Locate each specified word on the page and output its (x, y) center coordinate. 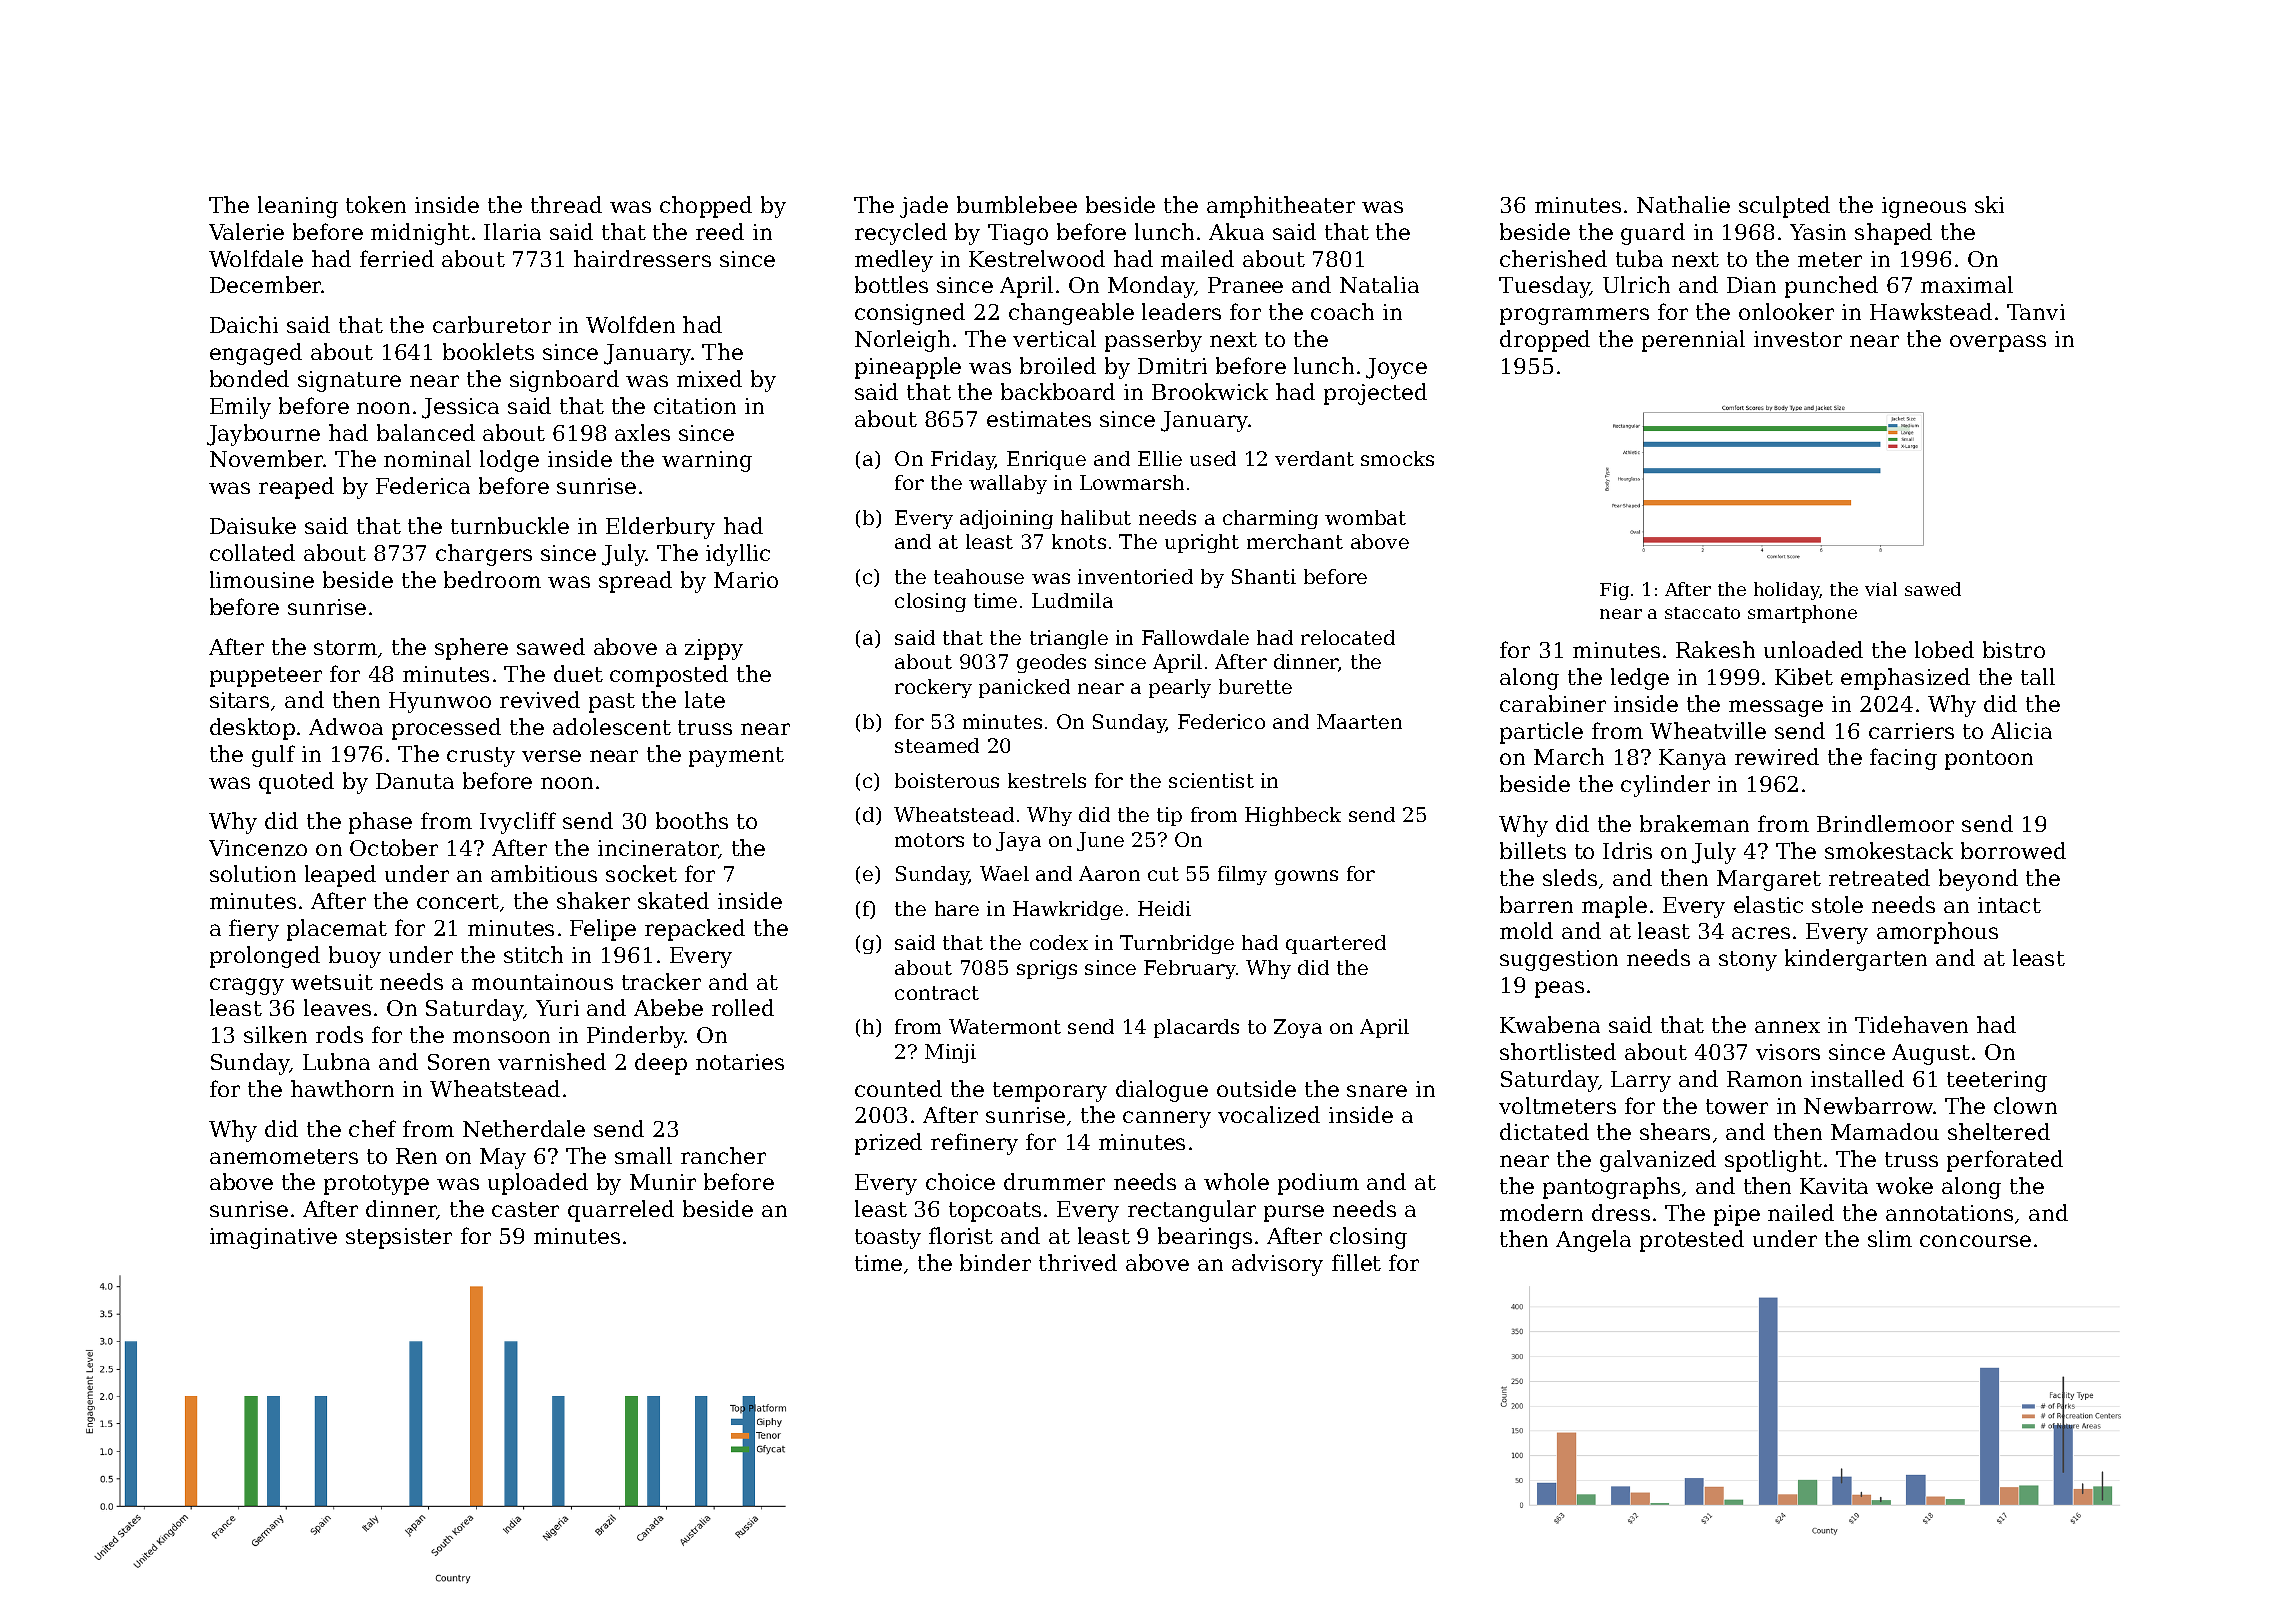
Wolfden (630, 324)
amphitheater (1281, 207)
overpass (1998, 343)
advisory (1277, 1265)
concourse (1975, 1241)
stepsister (399, 1238)
